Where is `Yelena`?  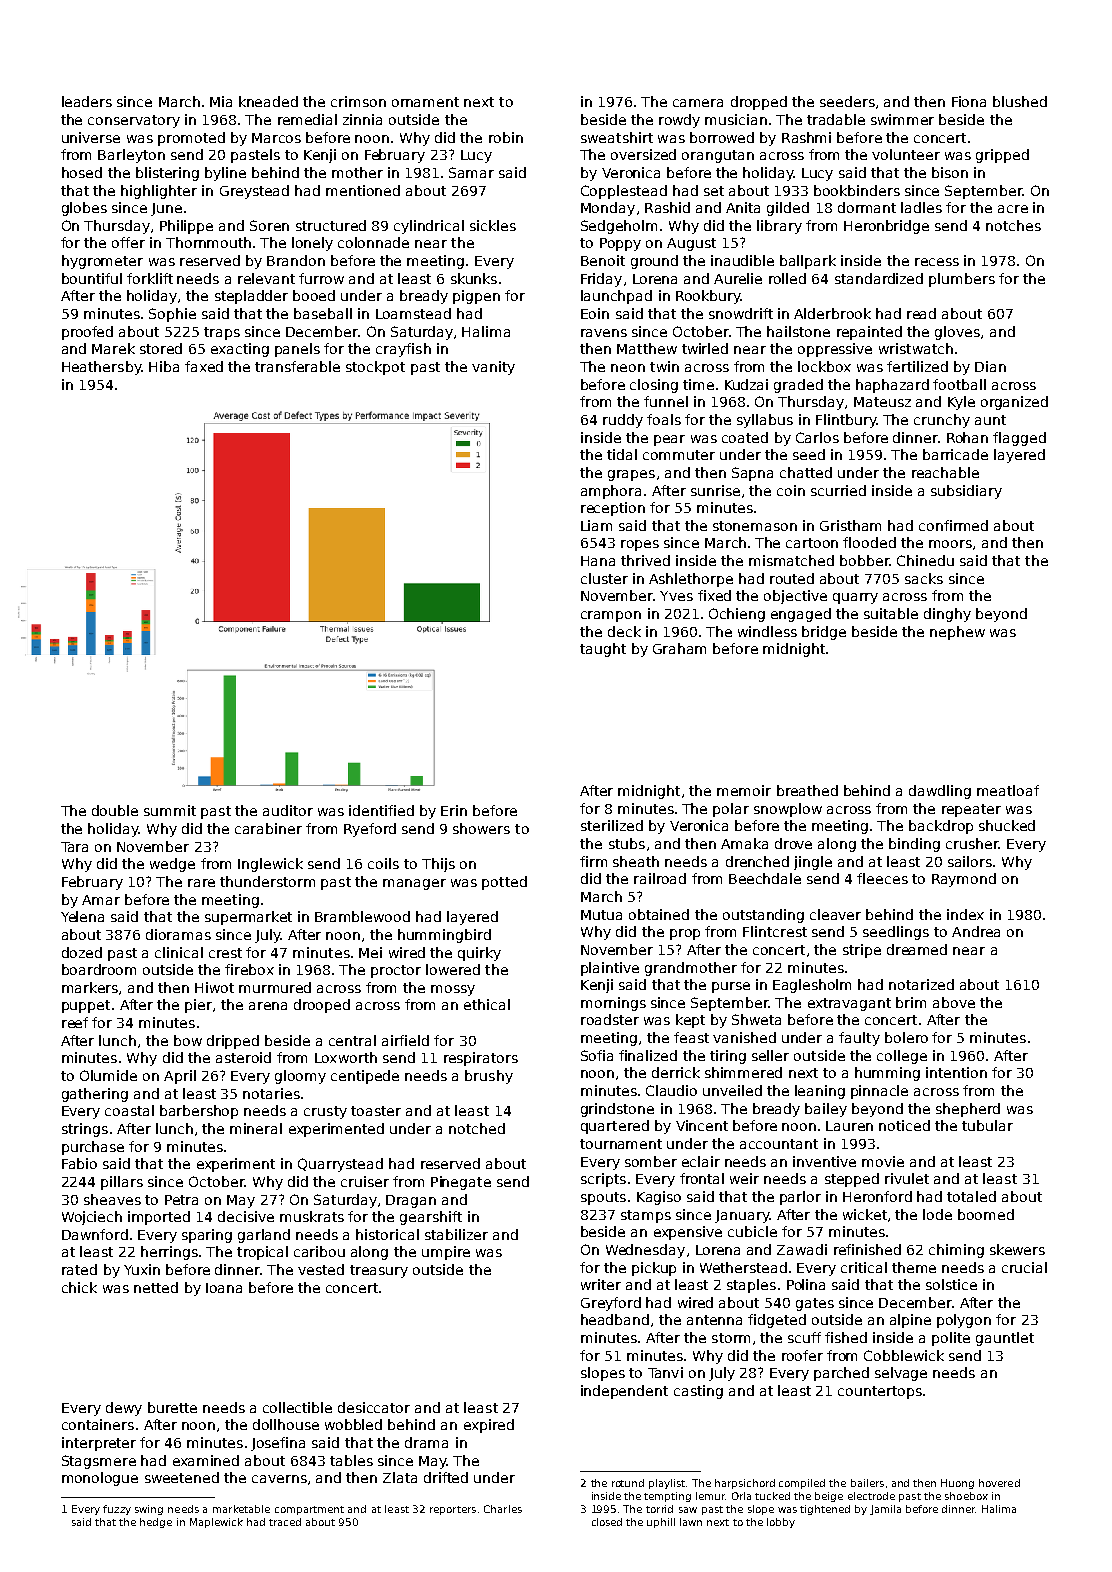 Yelena is located at coordinates (82, 916).
